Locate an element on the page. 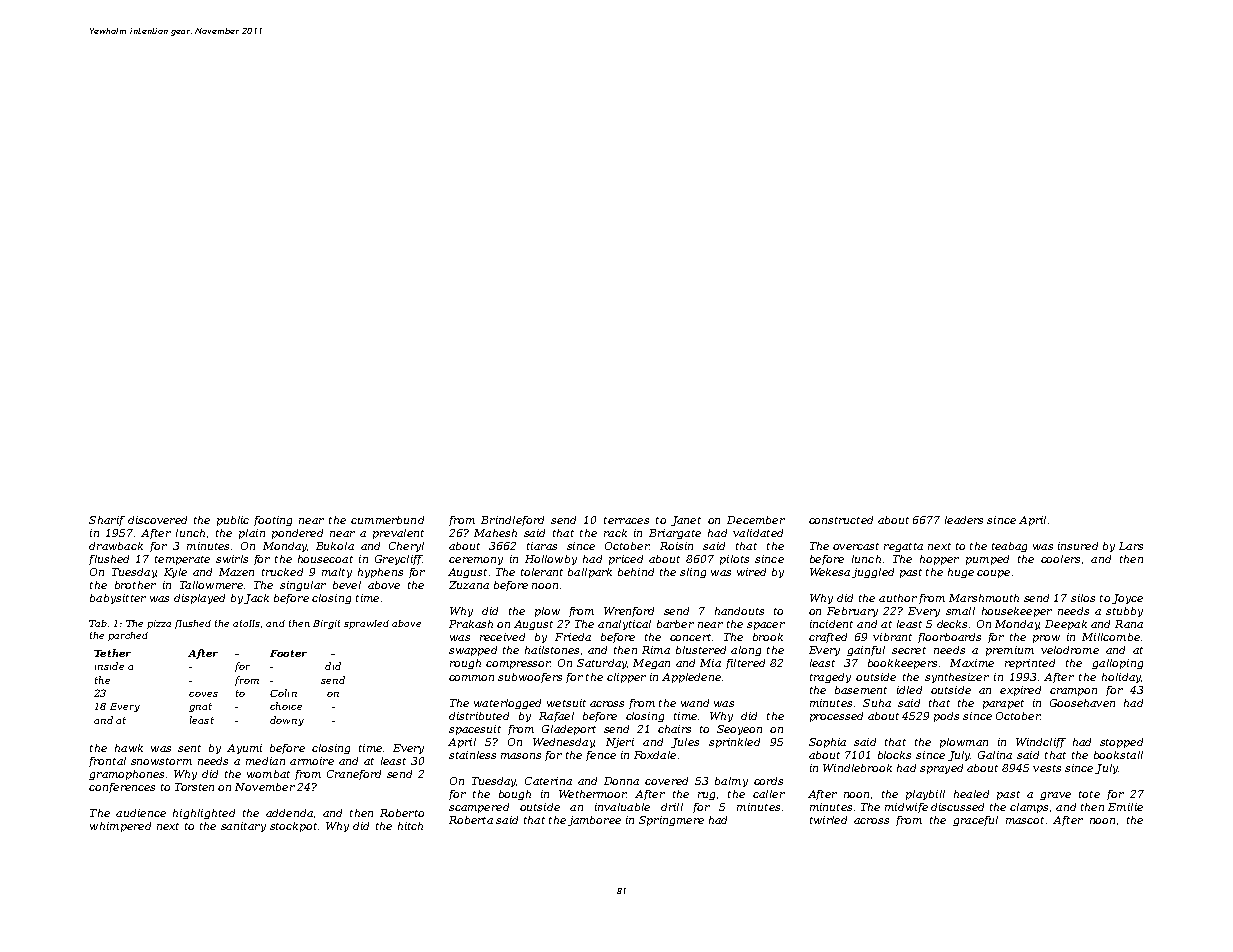  Birgit is located at coordinates (326, 624).
